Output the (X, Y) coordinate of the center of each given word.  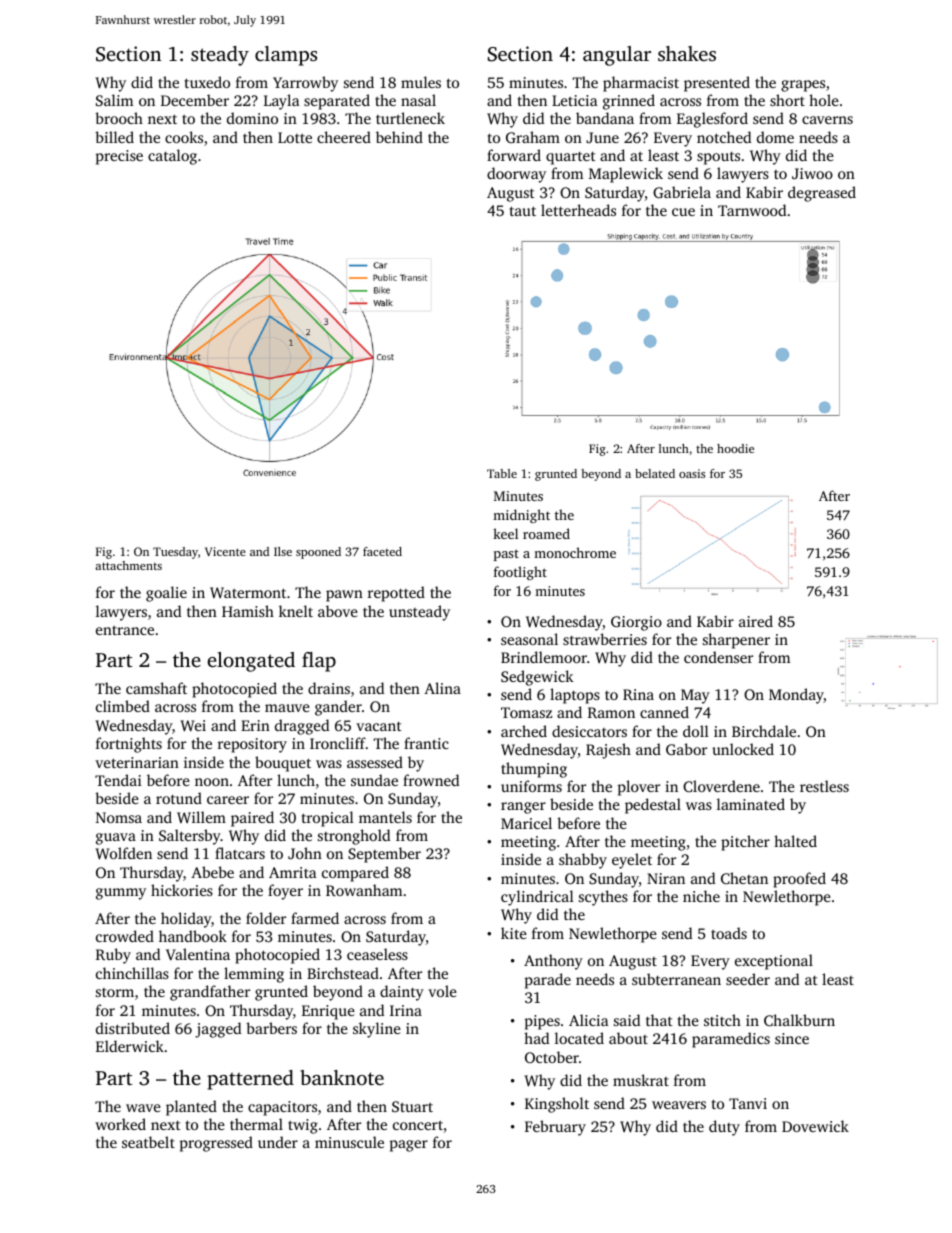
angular (617, 56)
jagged (218, 1030)
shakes (687, 53)
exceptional (774, 962)
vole (442, 991)
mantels (385, 817)
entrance (125, 630)
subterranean (676, 979)
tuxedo (207, 82)
